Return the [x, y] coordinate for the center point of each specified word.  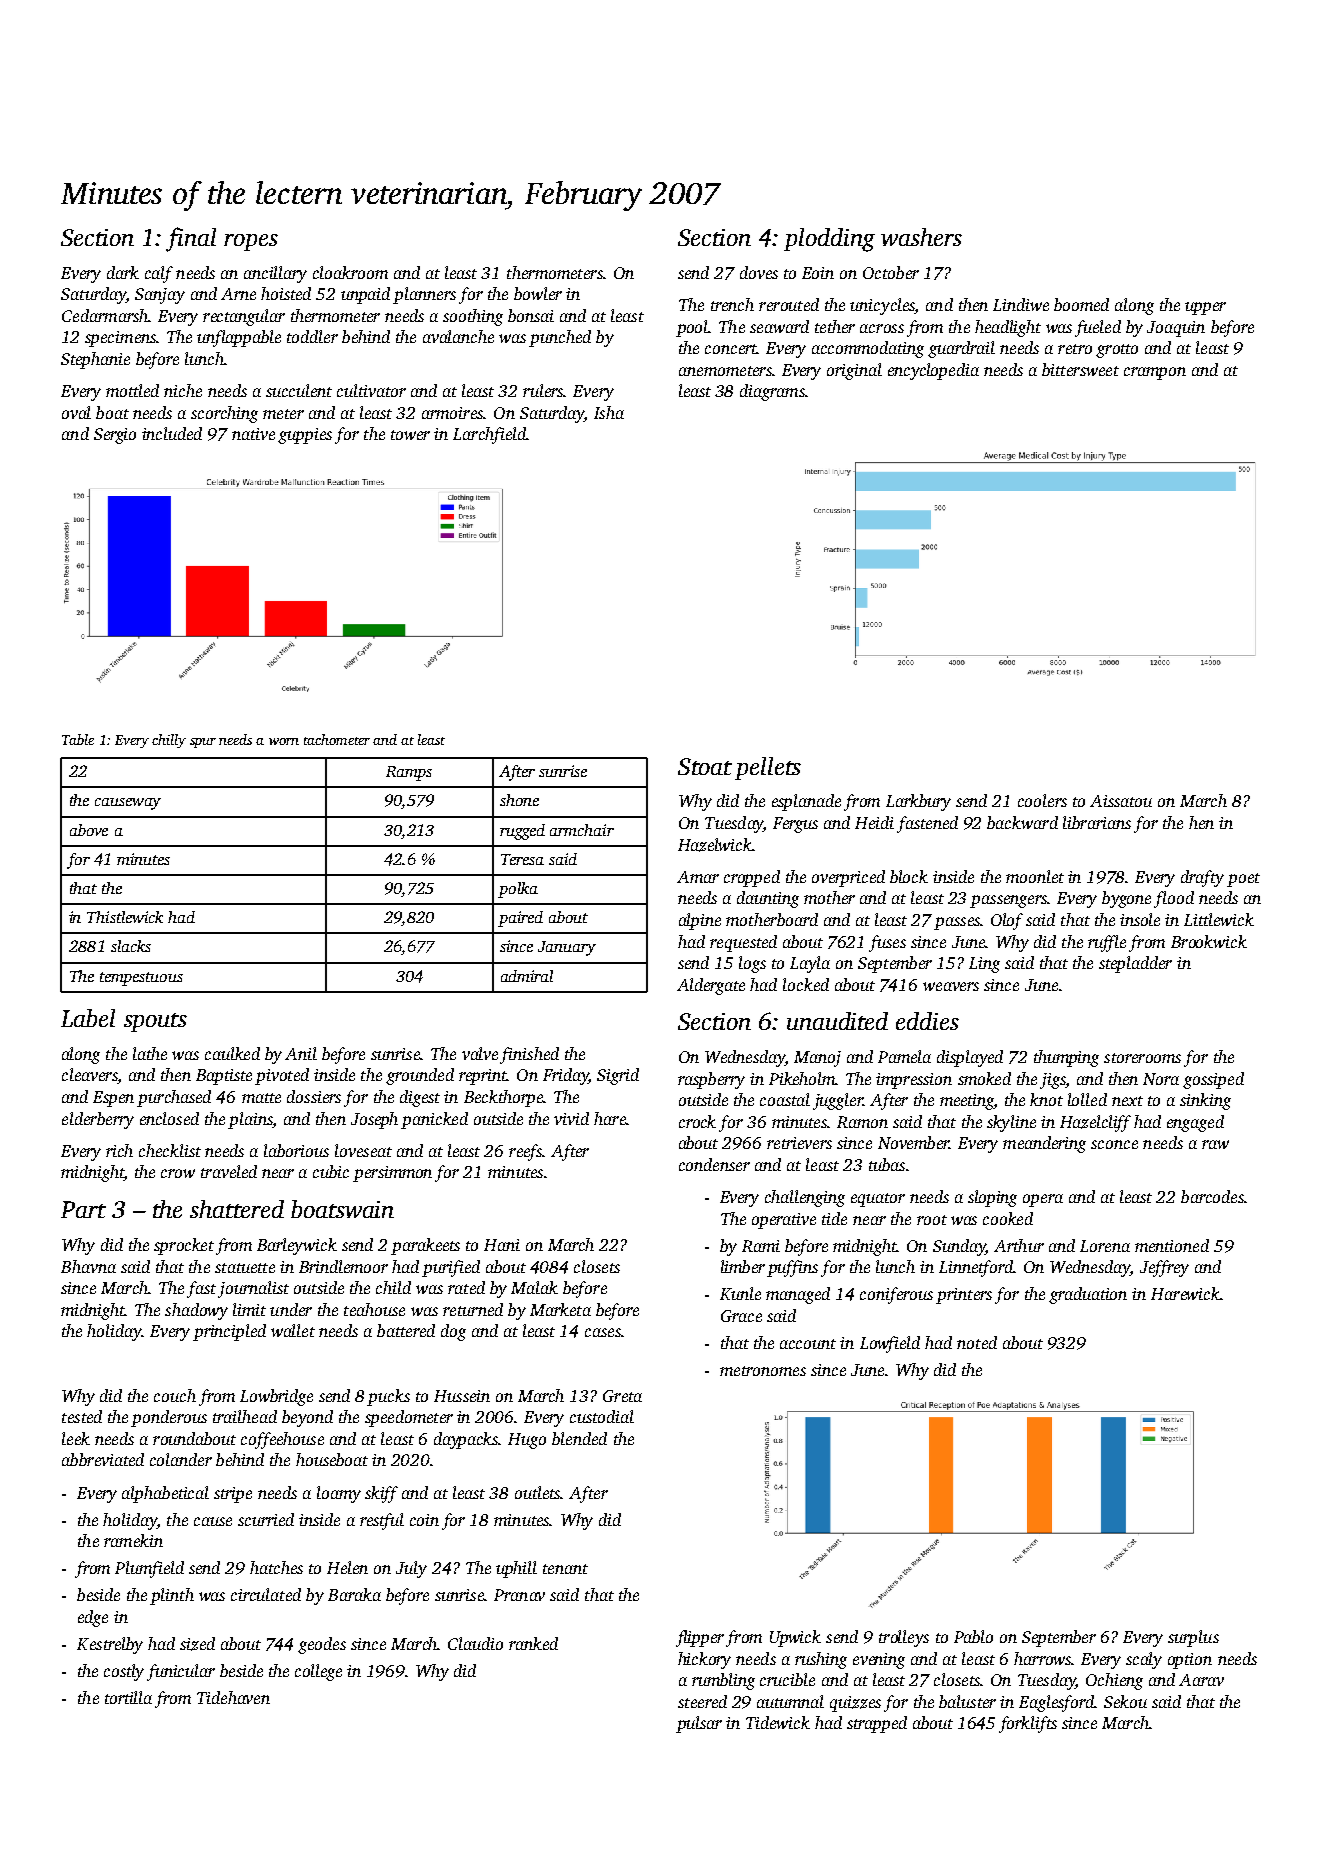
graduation [1088, 1295]
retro [1075, 349]
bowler [538, 293]
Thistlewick [125, 917]
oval [76, 412]
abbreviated [103, 1459]
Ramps [409, 773]
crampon [1155, 373]
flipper [700, 1638]
